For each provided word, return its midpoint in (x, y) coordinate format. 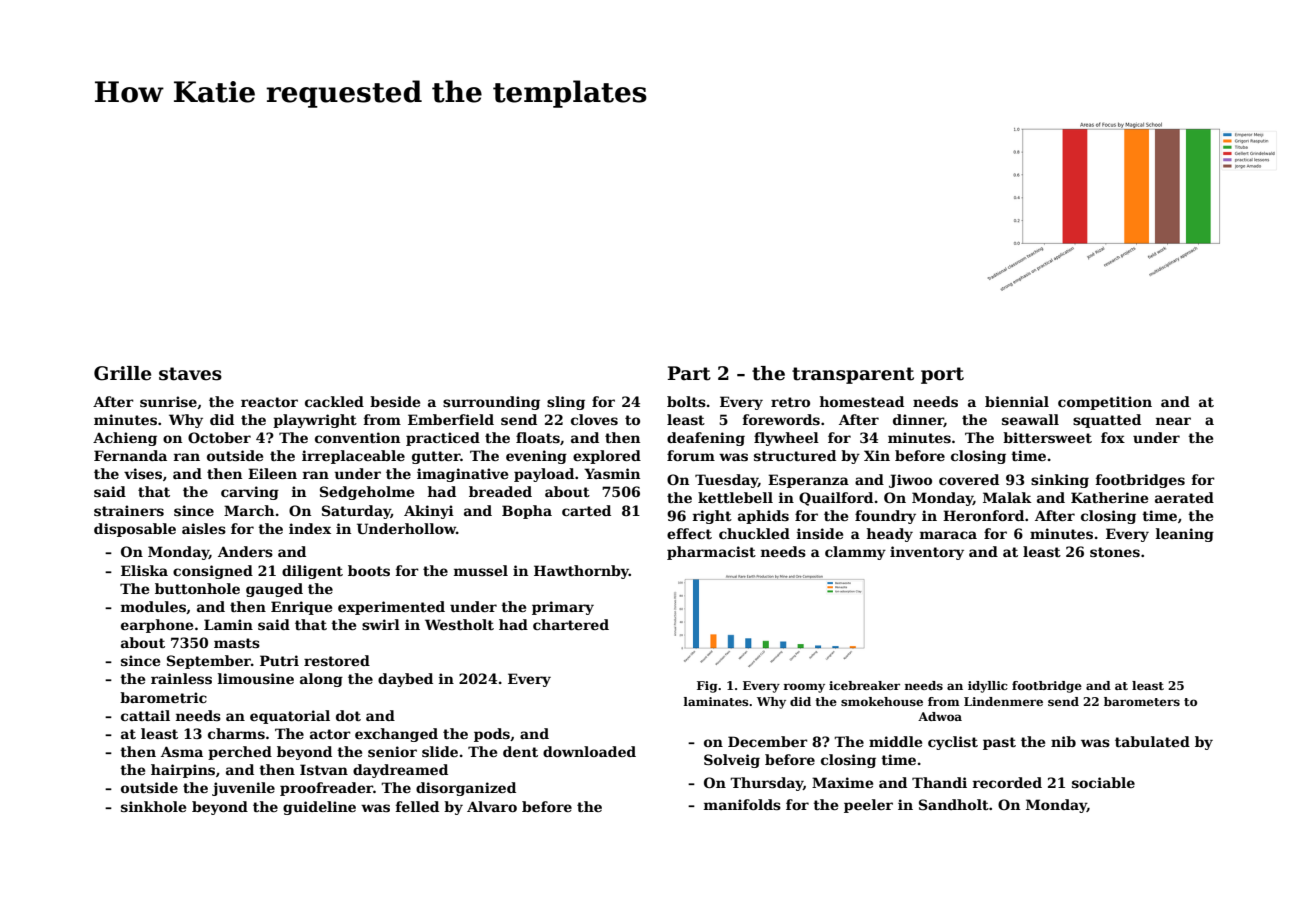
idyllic (988, 687)
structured (795, 455)
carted (586, 510)
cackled (334, 401)
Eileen (272, 473)
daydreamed (400, 771)
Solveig (732, 761)
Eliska (144, 570)
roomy (804, 688)
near (1173, 421)
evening (536, 457)
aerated (1184, 497)
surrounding (491, 403)
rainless (181, 678)
